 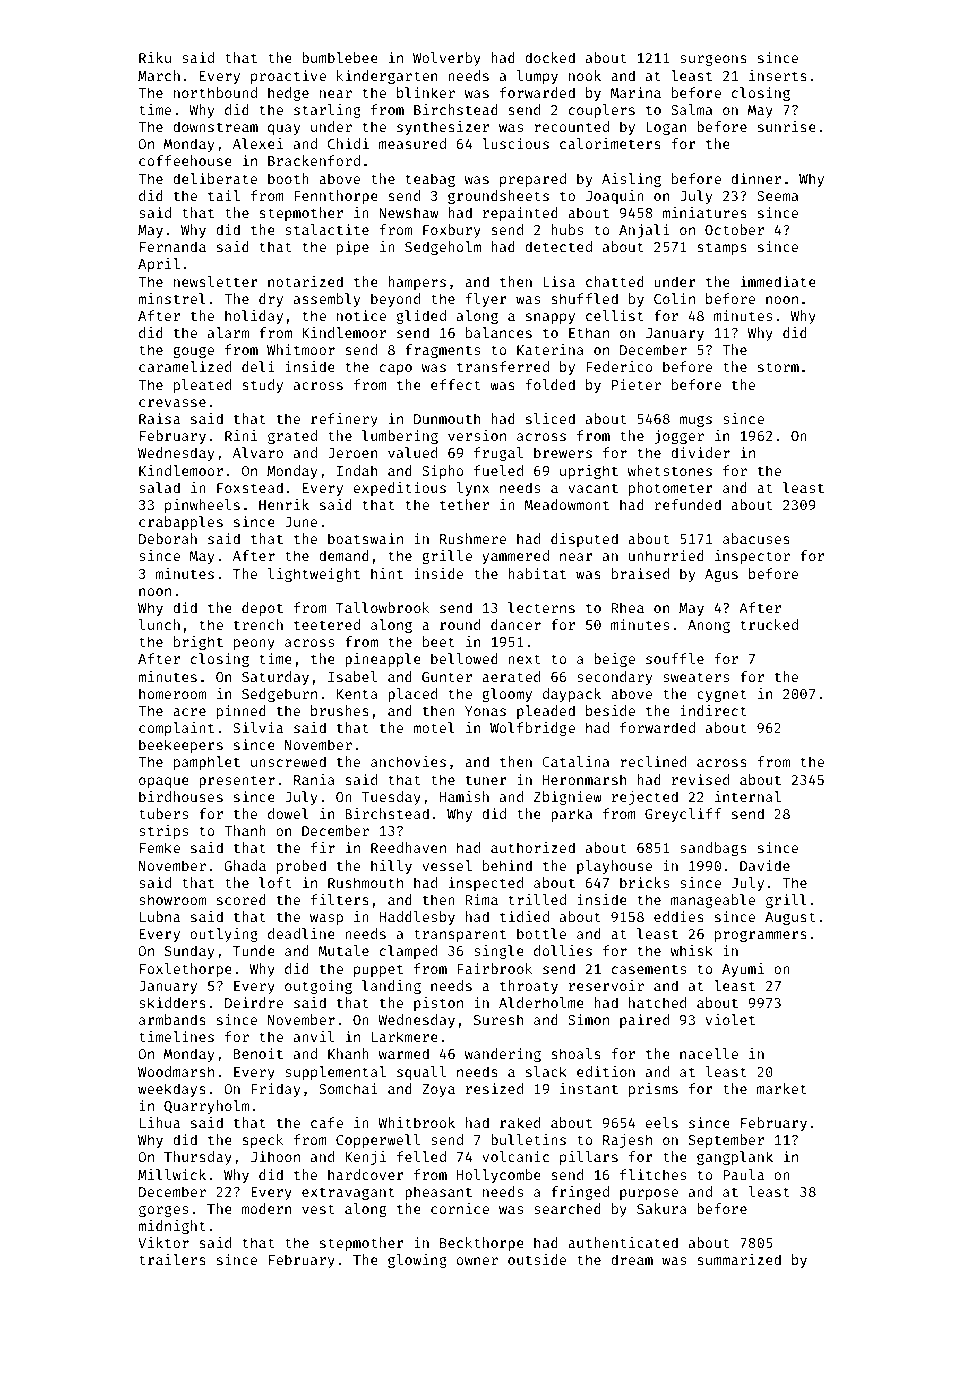 What do you see at coordinates (460, 1208) in the image?
I see `cornice` at bounding box center [460, 1208].
